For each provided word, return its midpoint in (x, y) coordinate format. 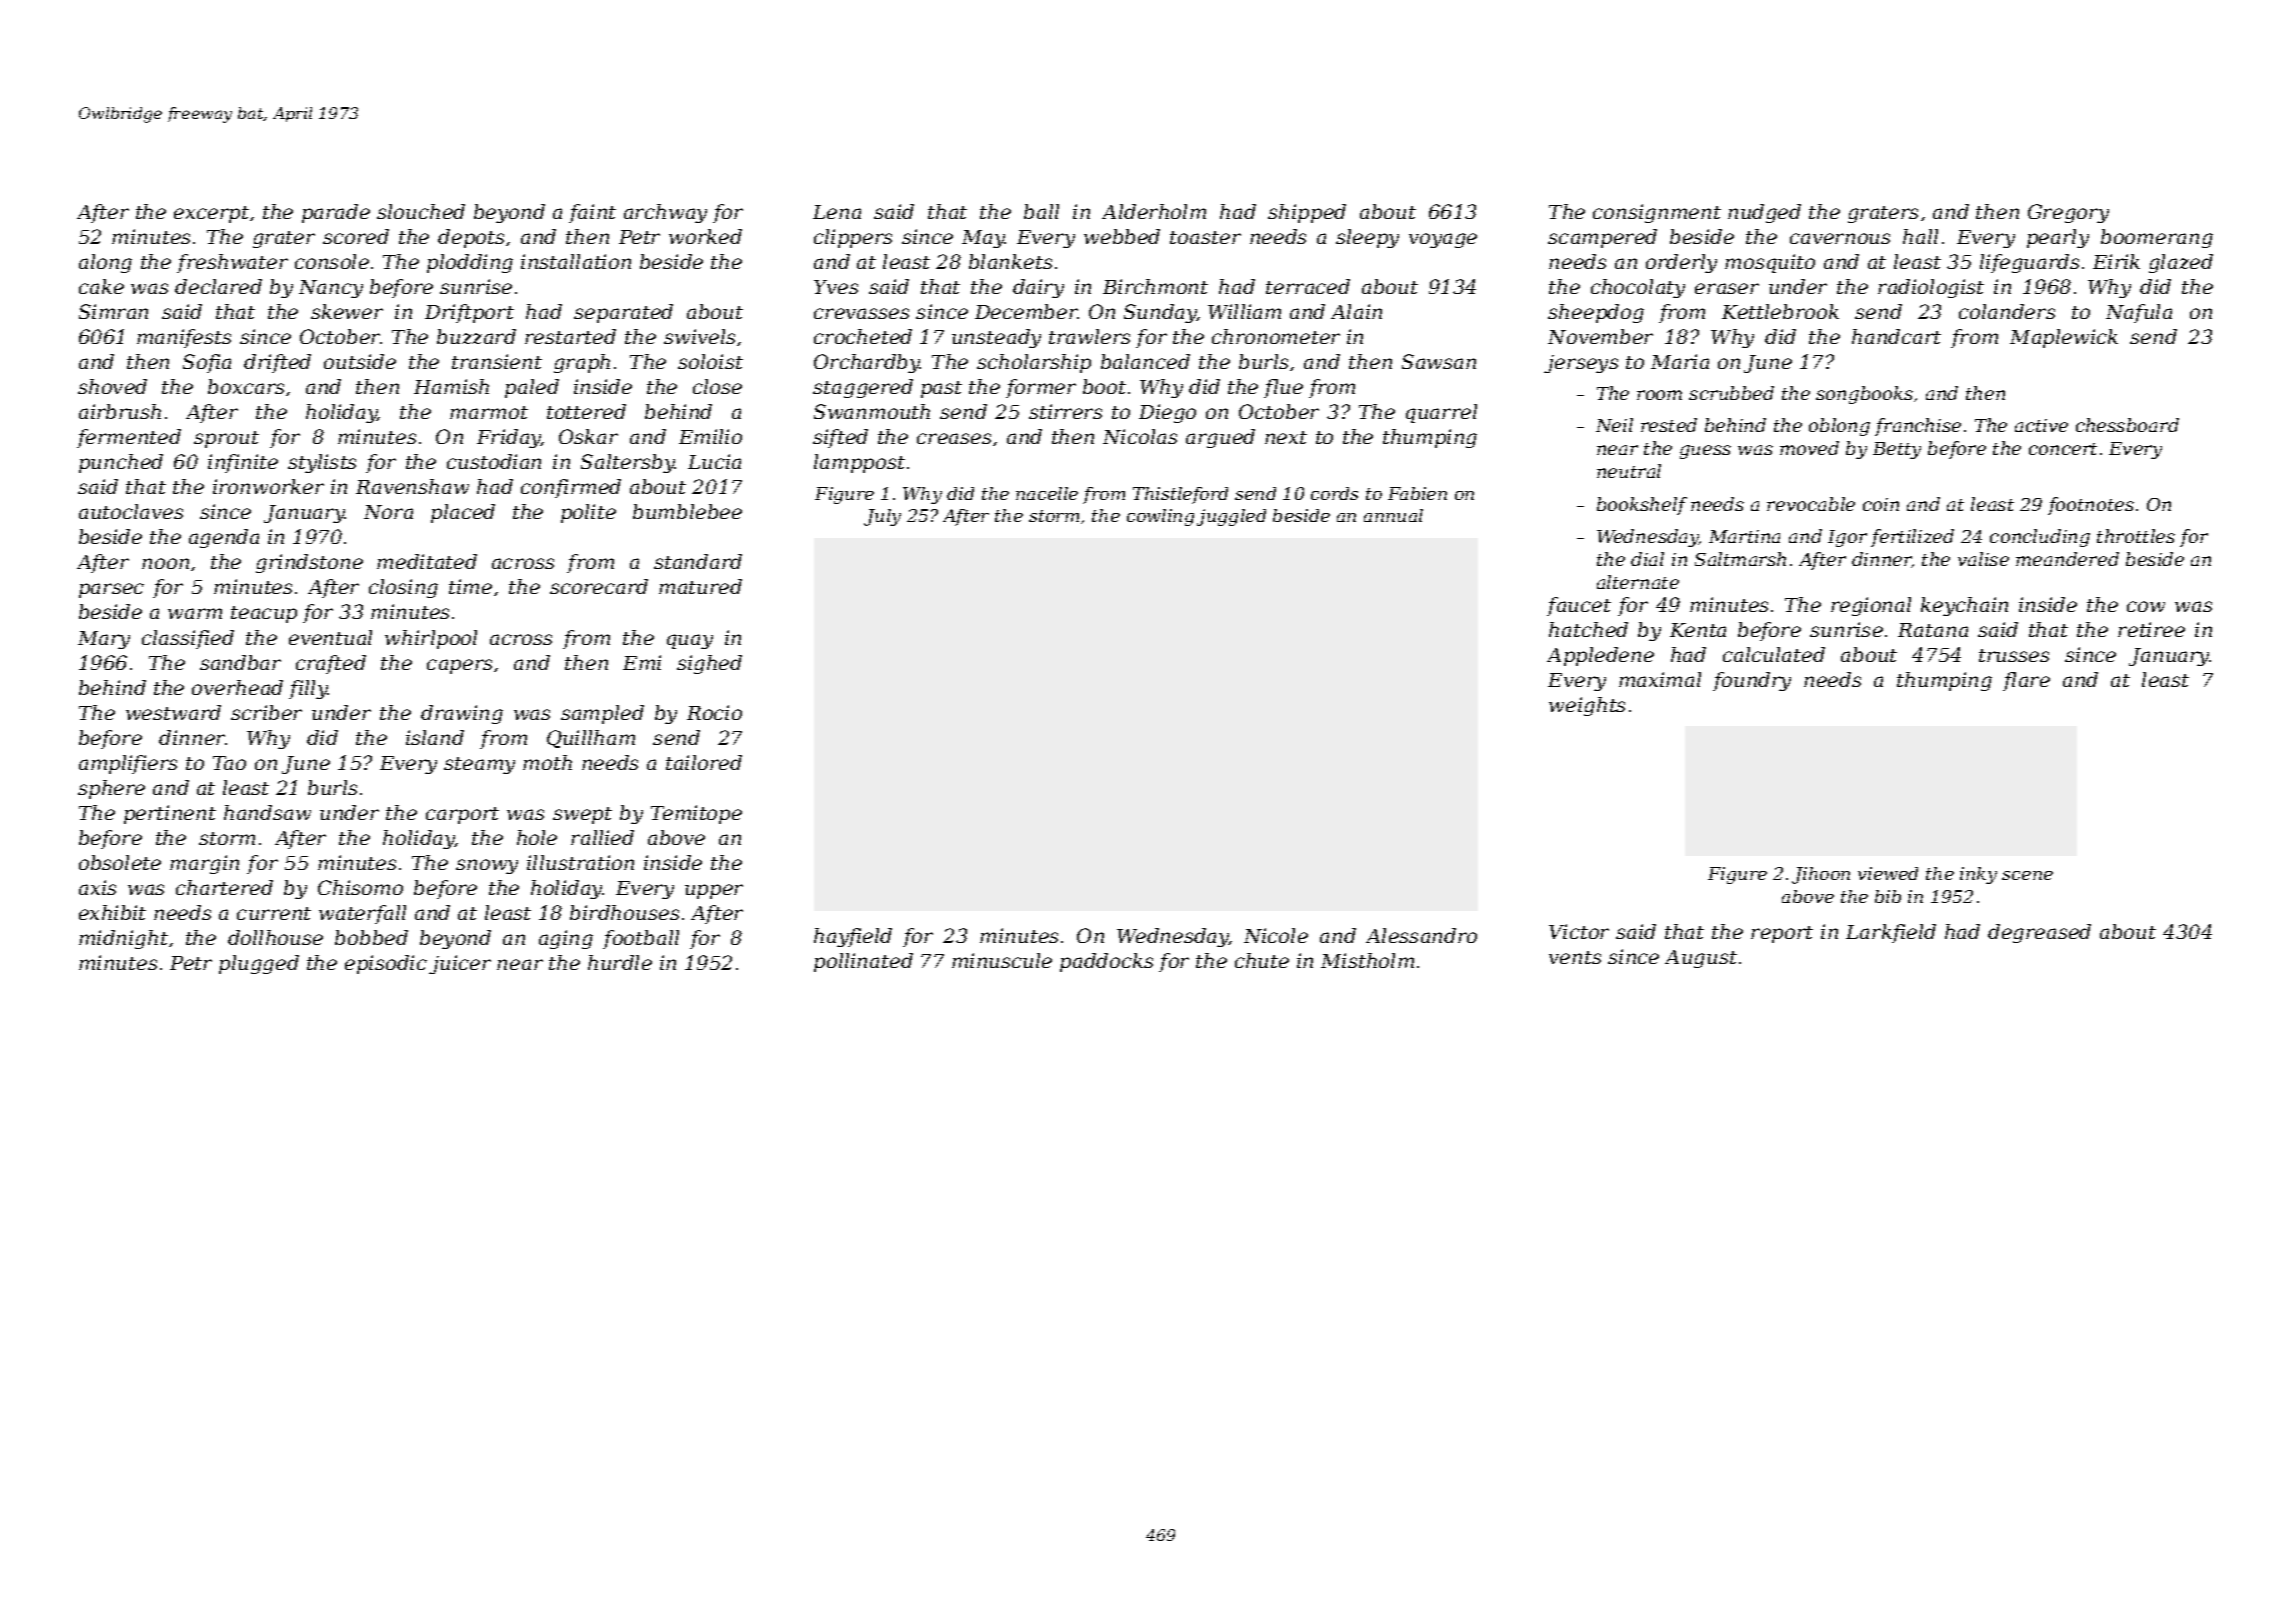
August (1701, 959)
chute (1262, 960)
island (435, 737)
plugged (259, 964)
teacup (264, 614)
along (105, 263)
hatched (1588, 629)
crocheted (863, 336)
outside (360, 361)
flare (2026, 681)
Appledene (1600, 656)
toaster (1205, 237)
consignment (1657, 213)
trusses (2014, 655)
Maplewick (2064, 338)
